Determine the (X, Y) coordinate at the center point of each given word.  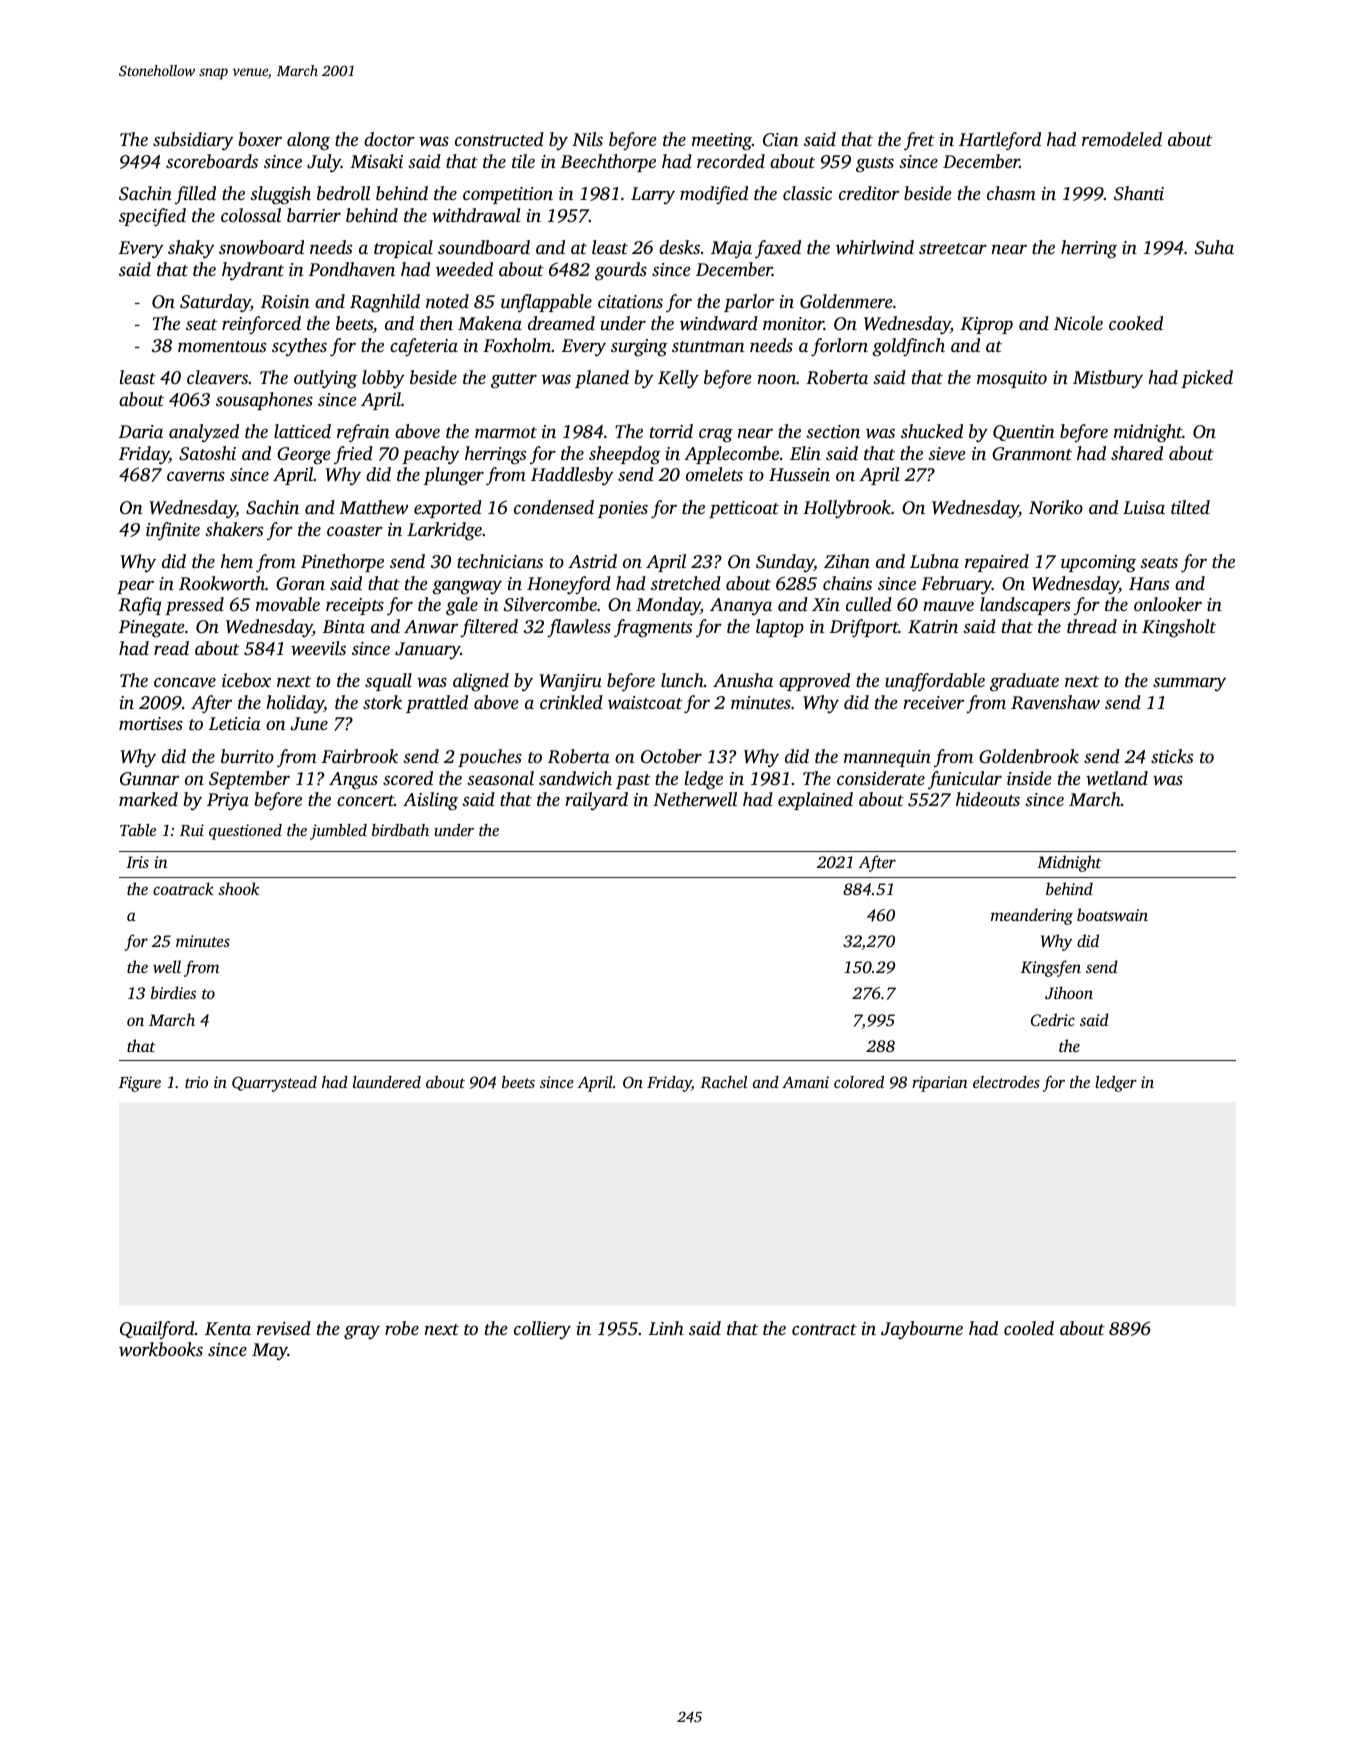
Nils (587, 139)
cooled (1029, 1328)
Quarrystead (274, 1084)
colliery (542, 1330)
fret (919, 141)
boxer (260, 139)
